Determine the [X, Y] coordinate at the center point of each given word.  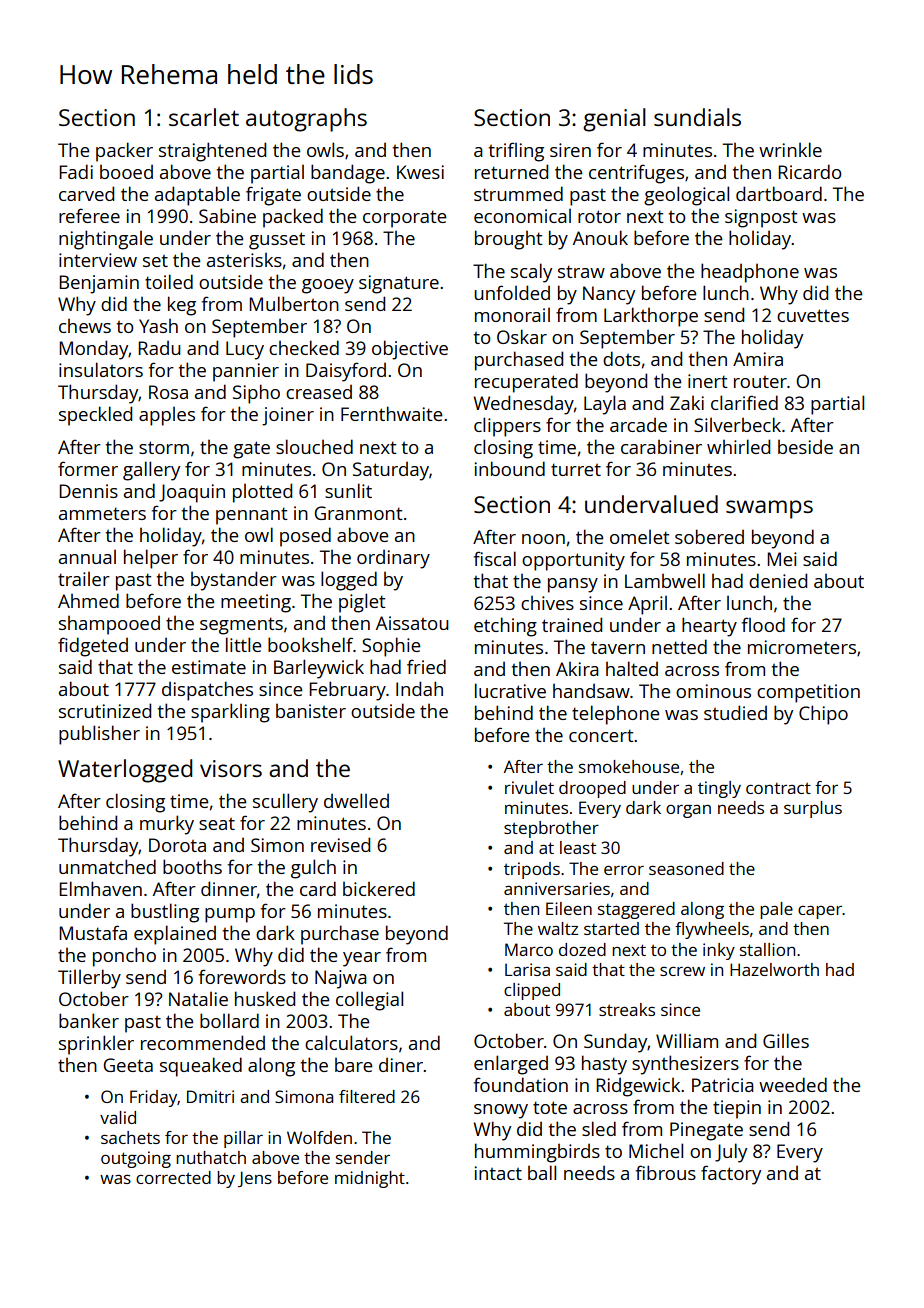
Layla [605, 405]
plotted [262, 493]
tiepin [737, 1109]
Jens [255, 1179]
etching [505, 627]
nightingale [106, 240]
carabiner [661, 447]
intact [498, 1173]
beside [805, 447]
